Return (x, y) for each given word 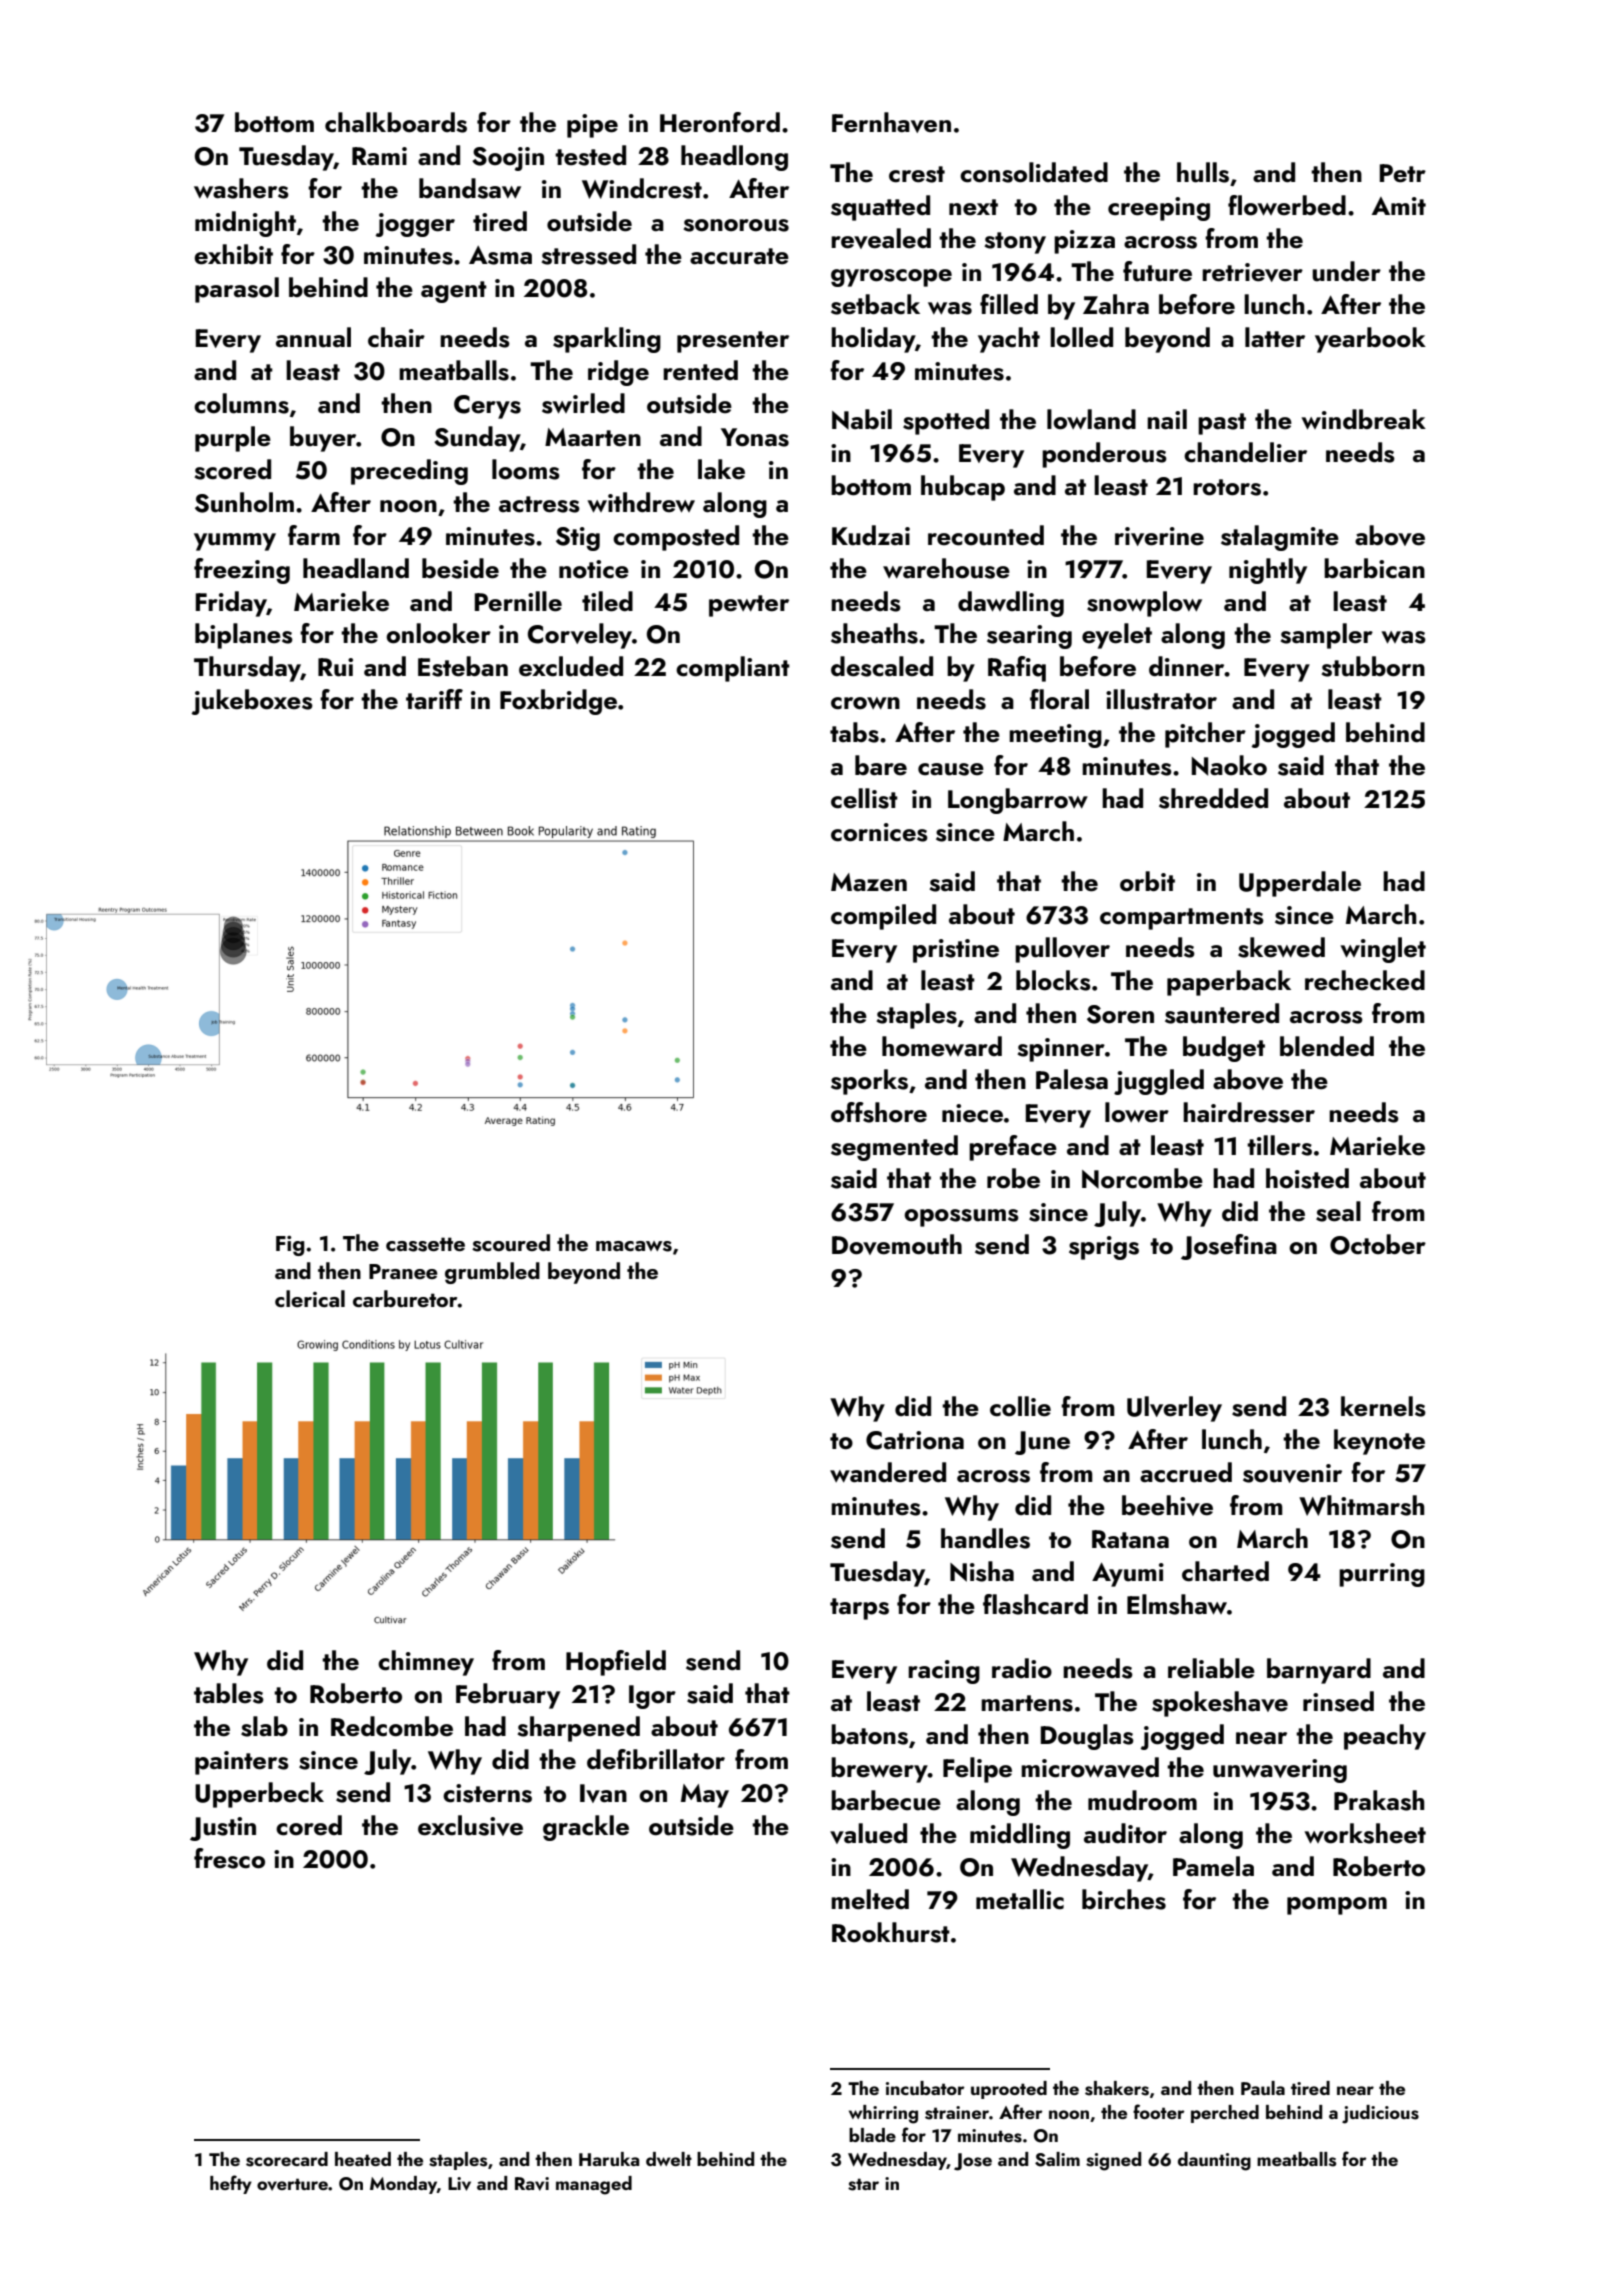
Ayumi (1128, 1574)
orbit (1147, 881)
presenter (733, 342)
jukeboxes (252, 702)
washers (241, 188)
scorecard (287, 2159)
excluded (571, 666)
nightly (1268, 571)
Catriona (915, 1440)
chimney (426, 1663)
